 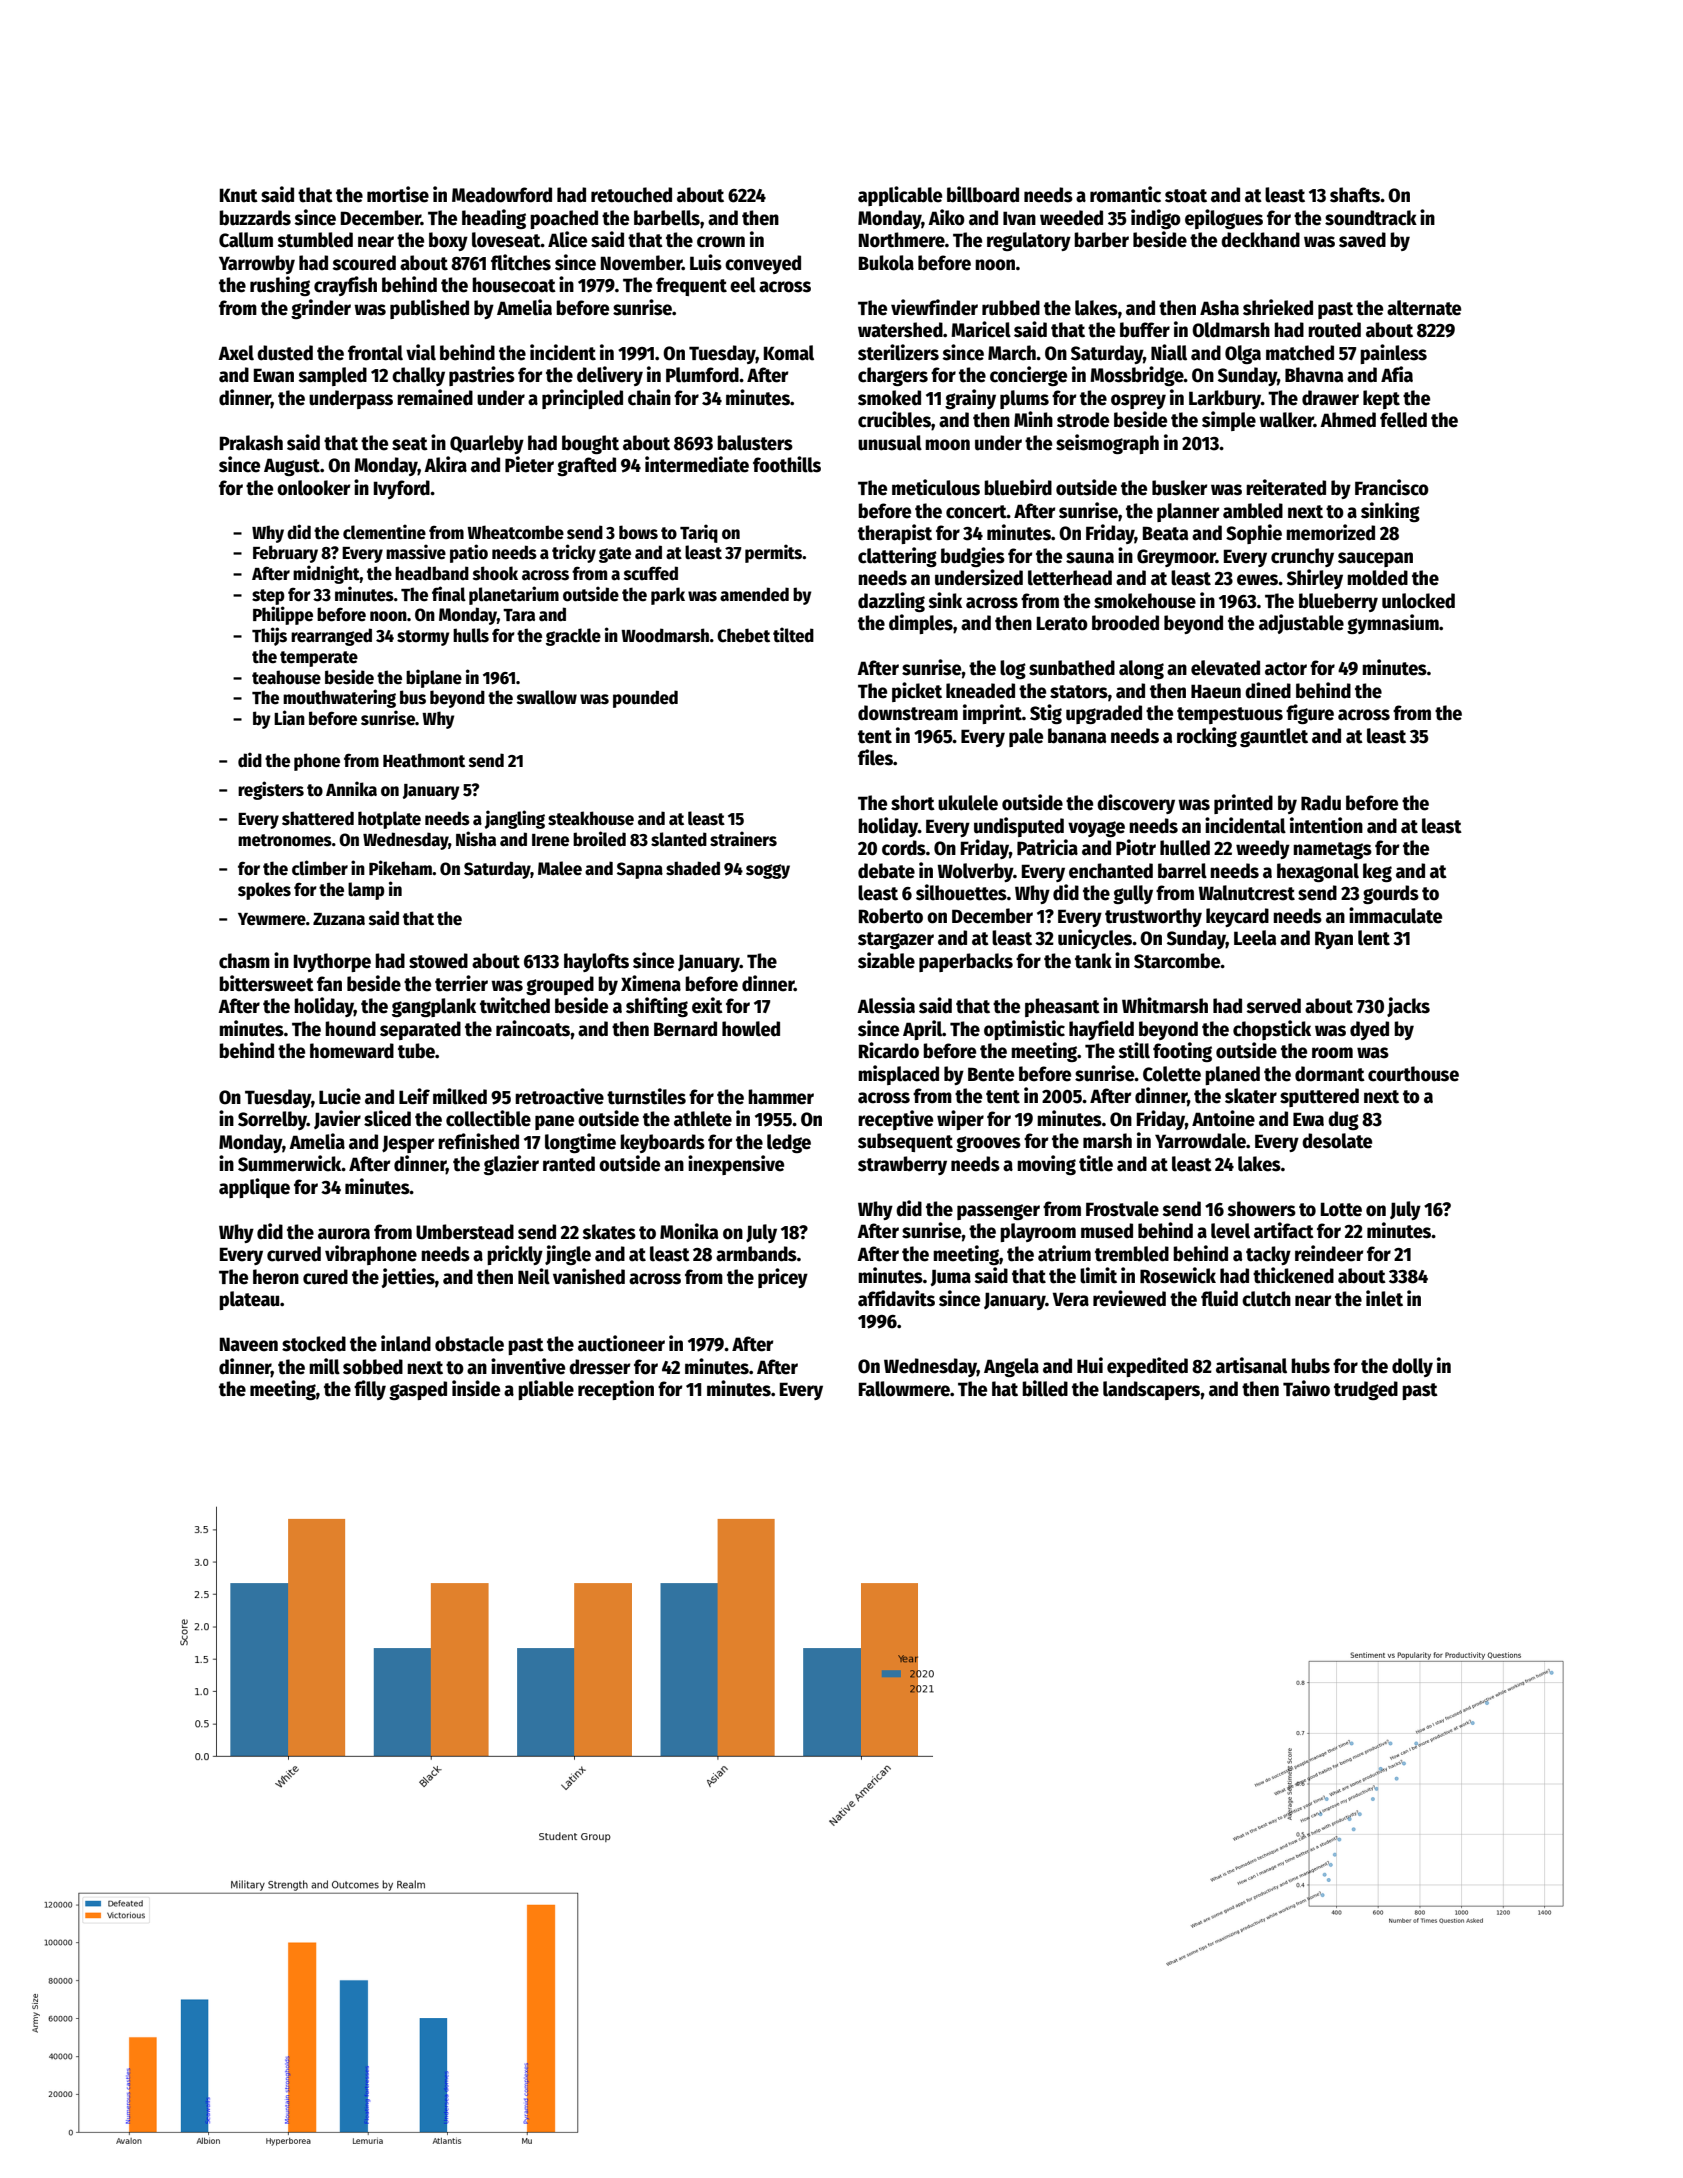 What do you see at coordinates (257, 264) in the document?
I see `Yarrowby` at bounding box center [257, 264].
